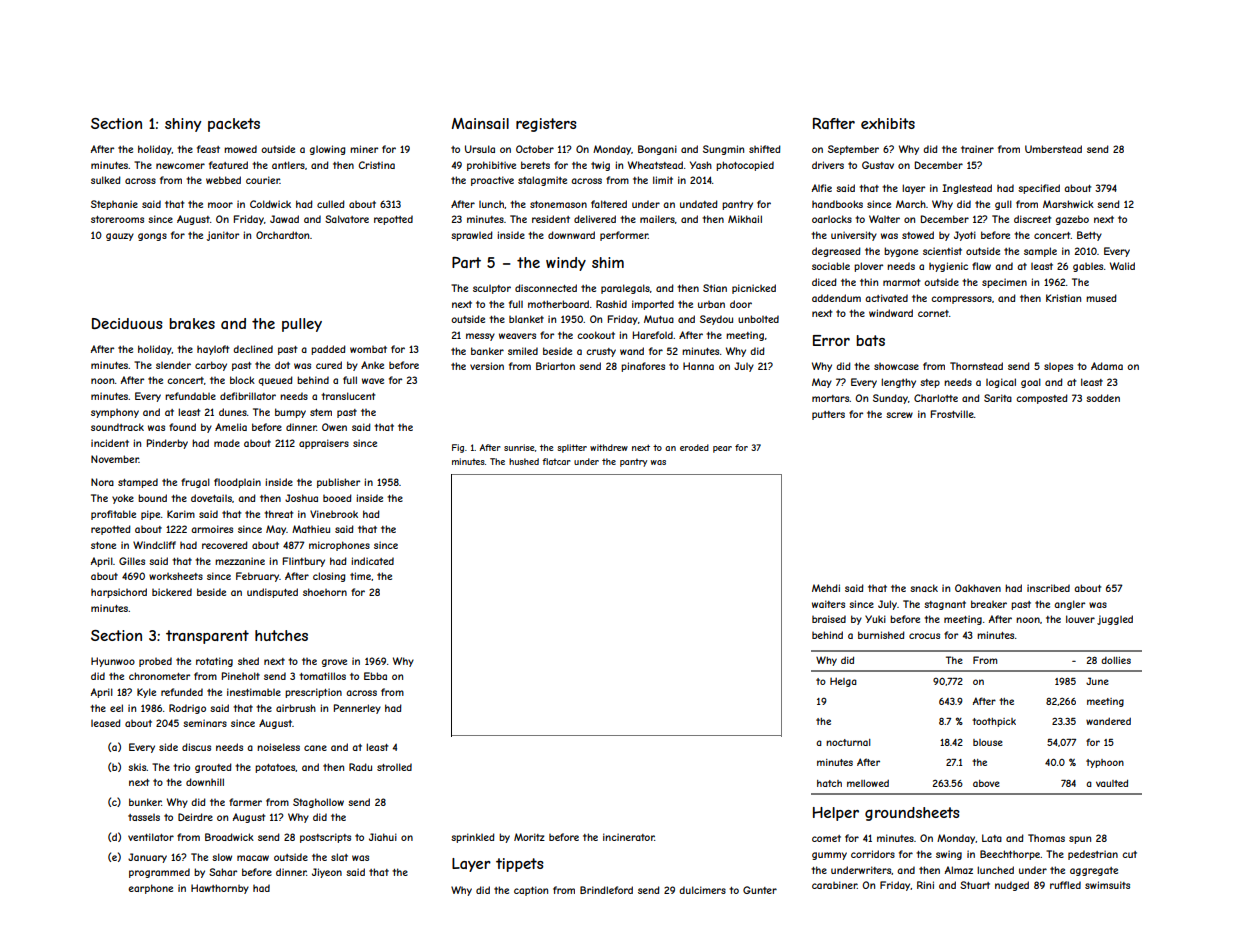  What do you see at coordinates (888, 123) in the screenshot?
I see `exhibits` at bounding box center [888, 123].
